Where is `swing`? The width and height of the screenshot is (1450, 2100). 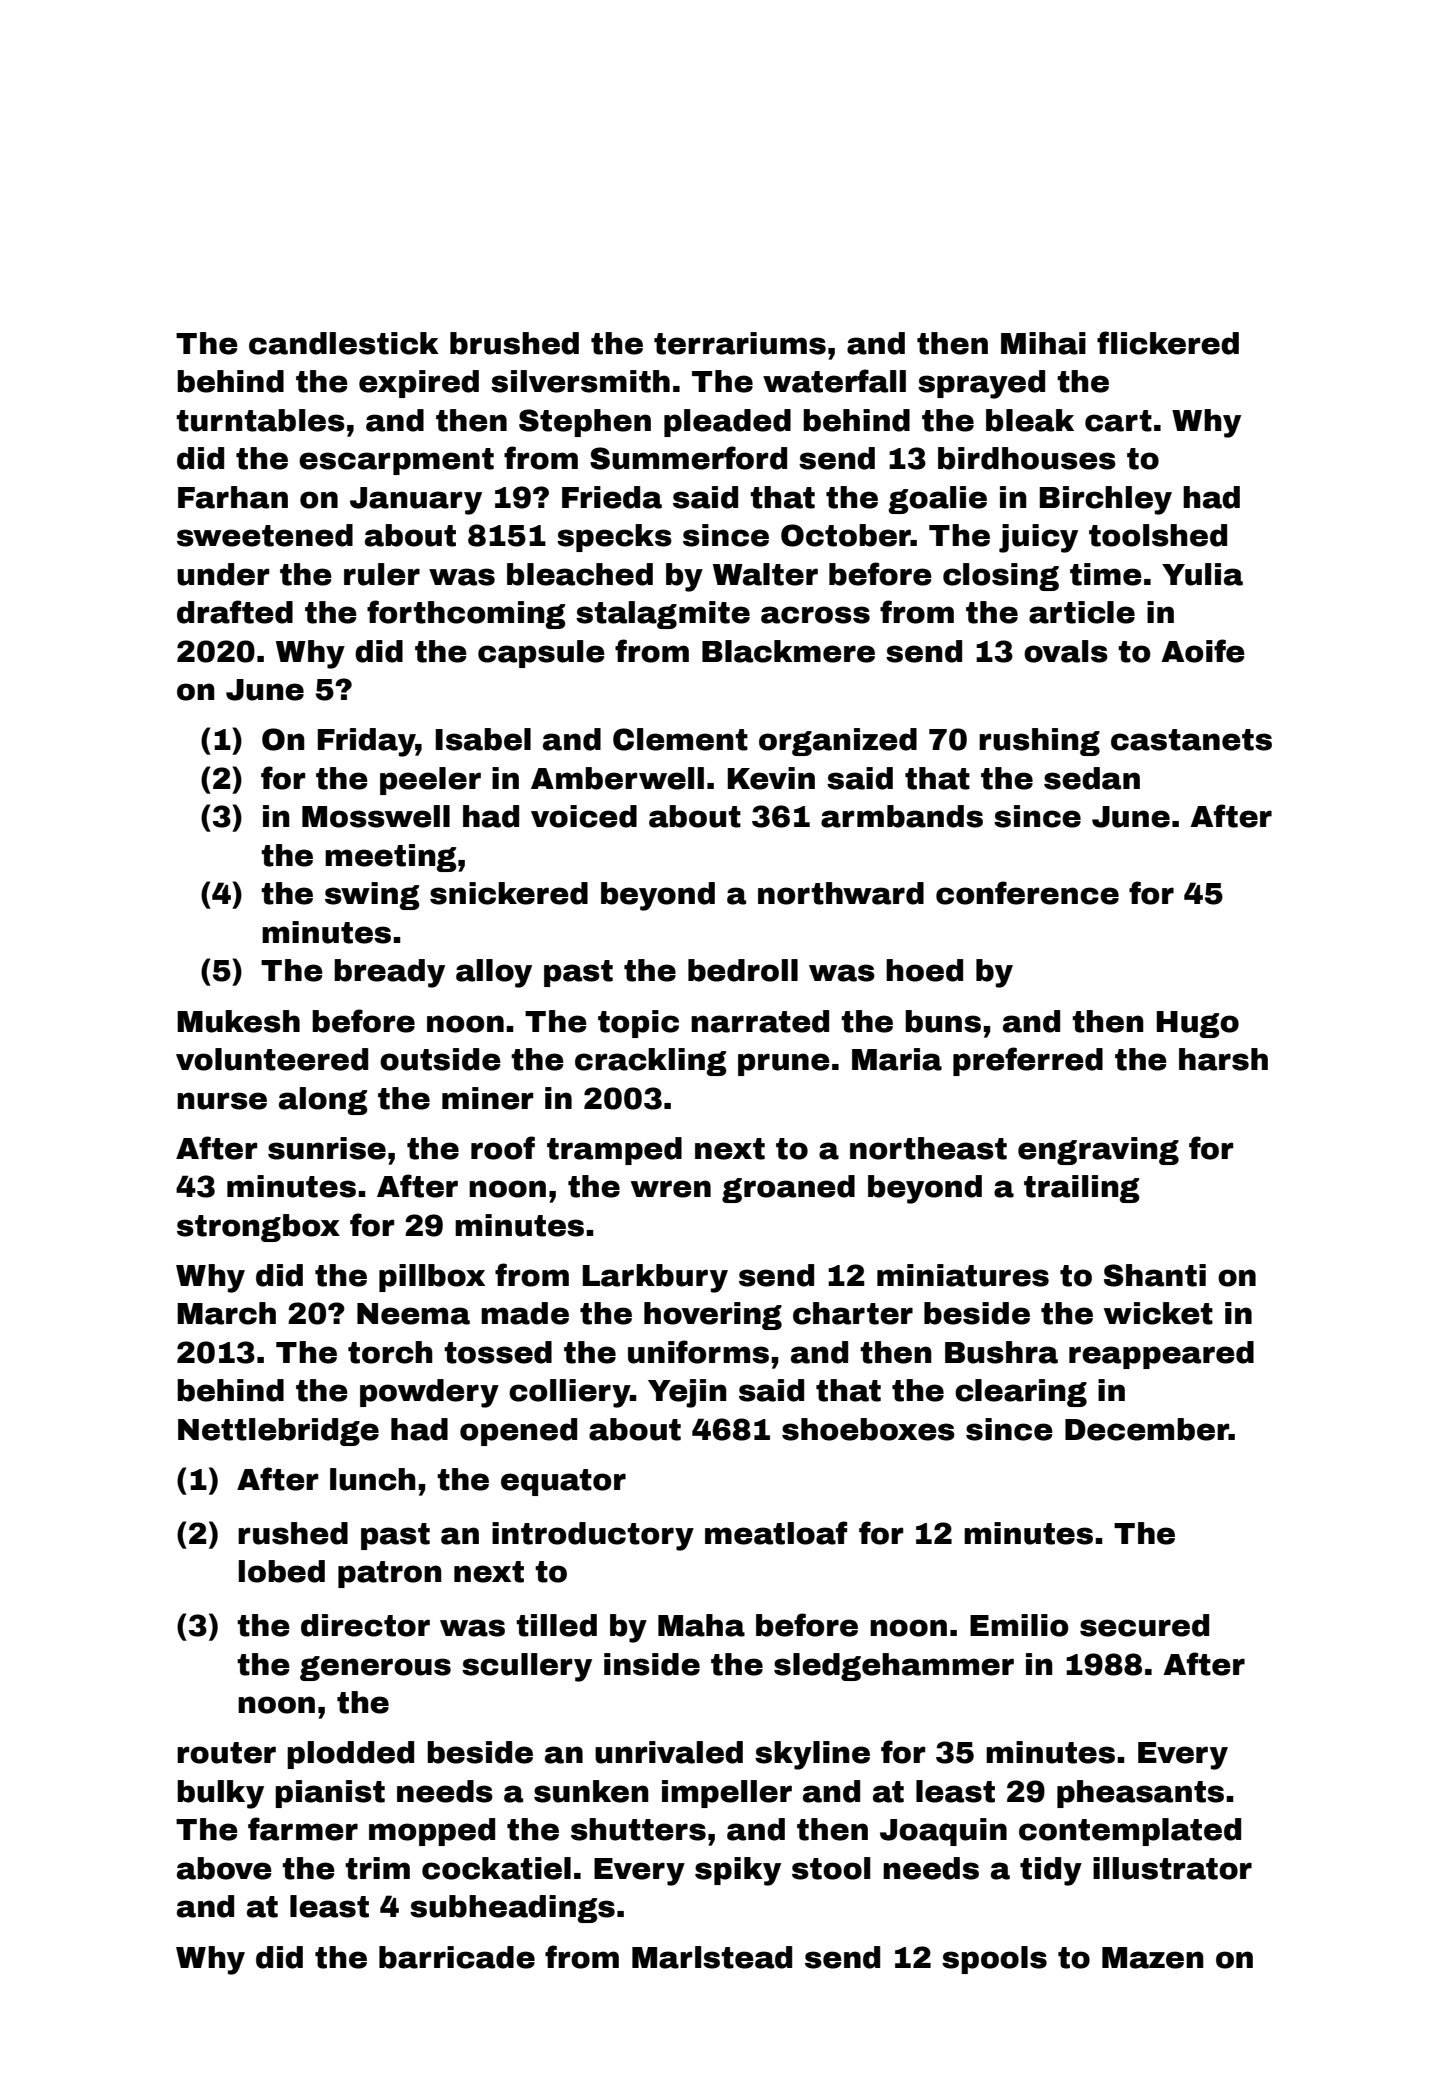 swing is located at coordinates (372, 896).
